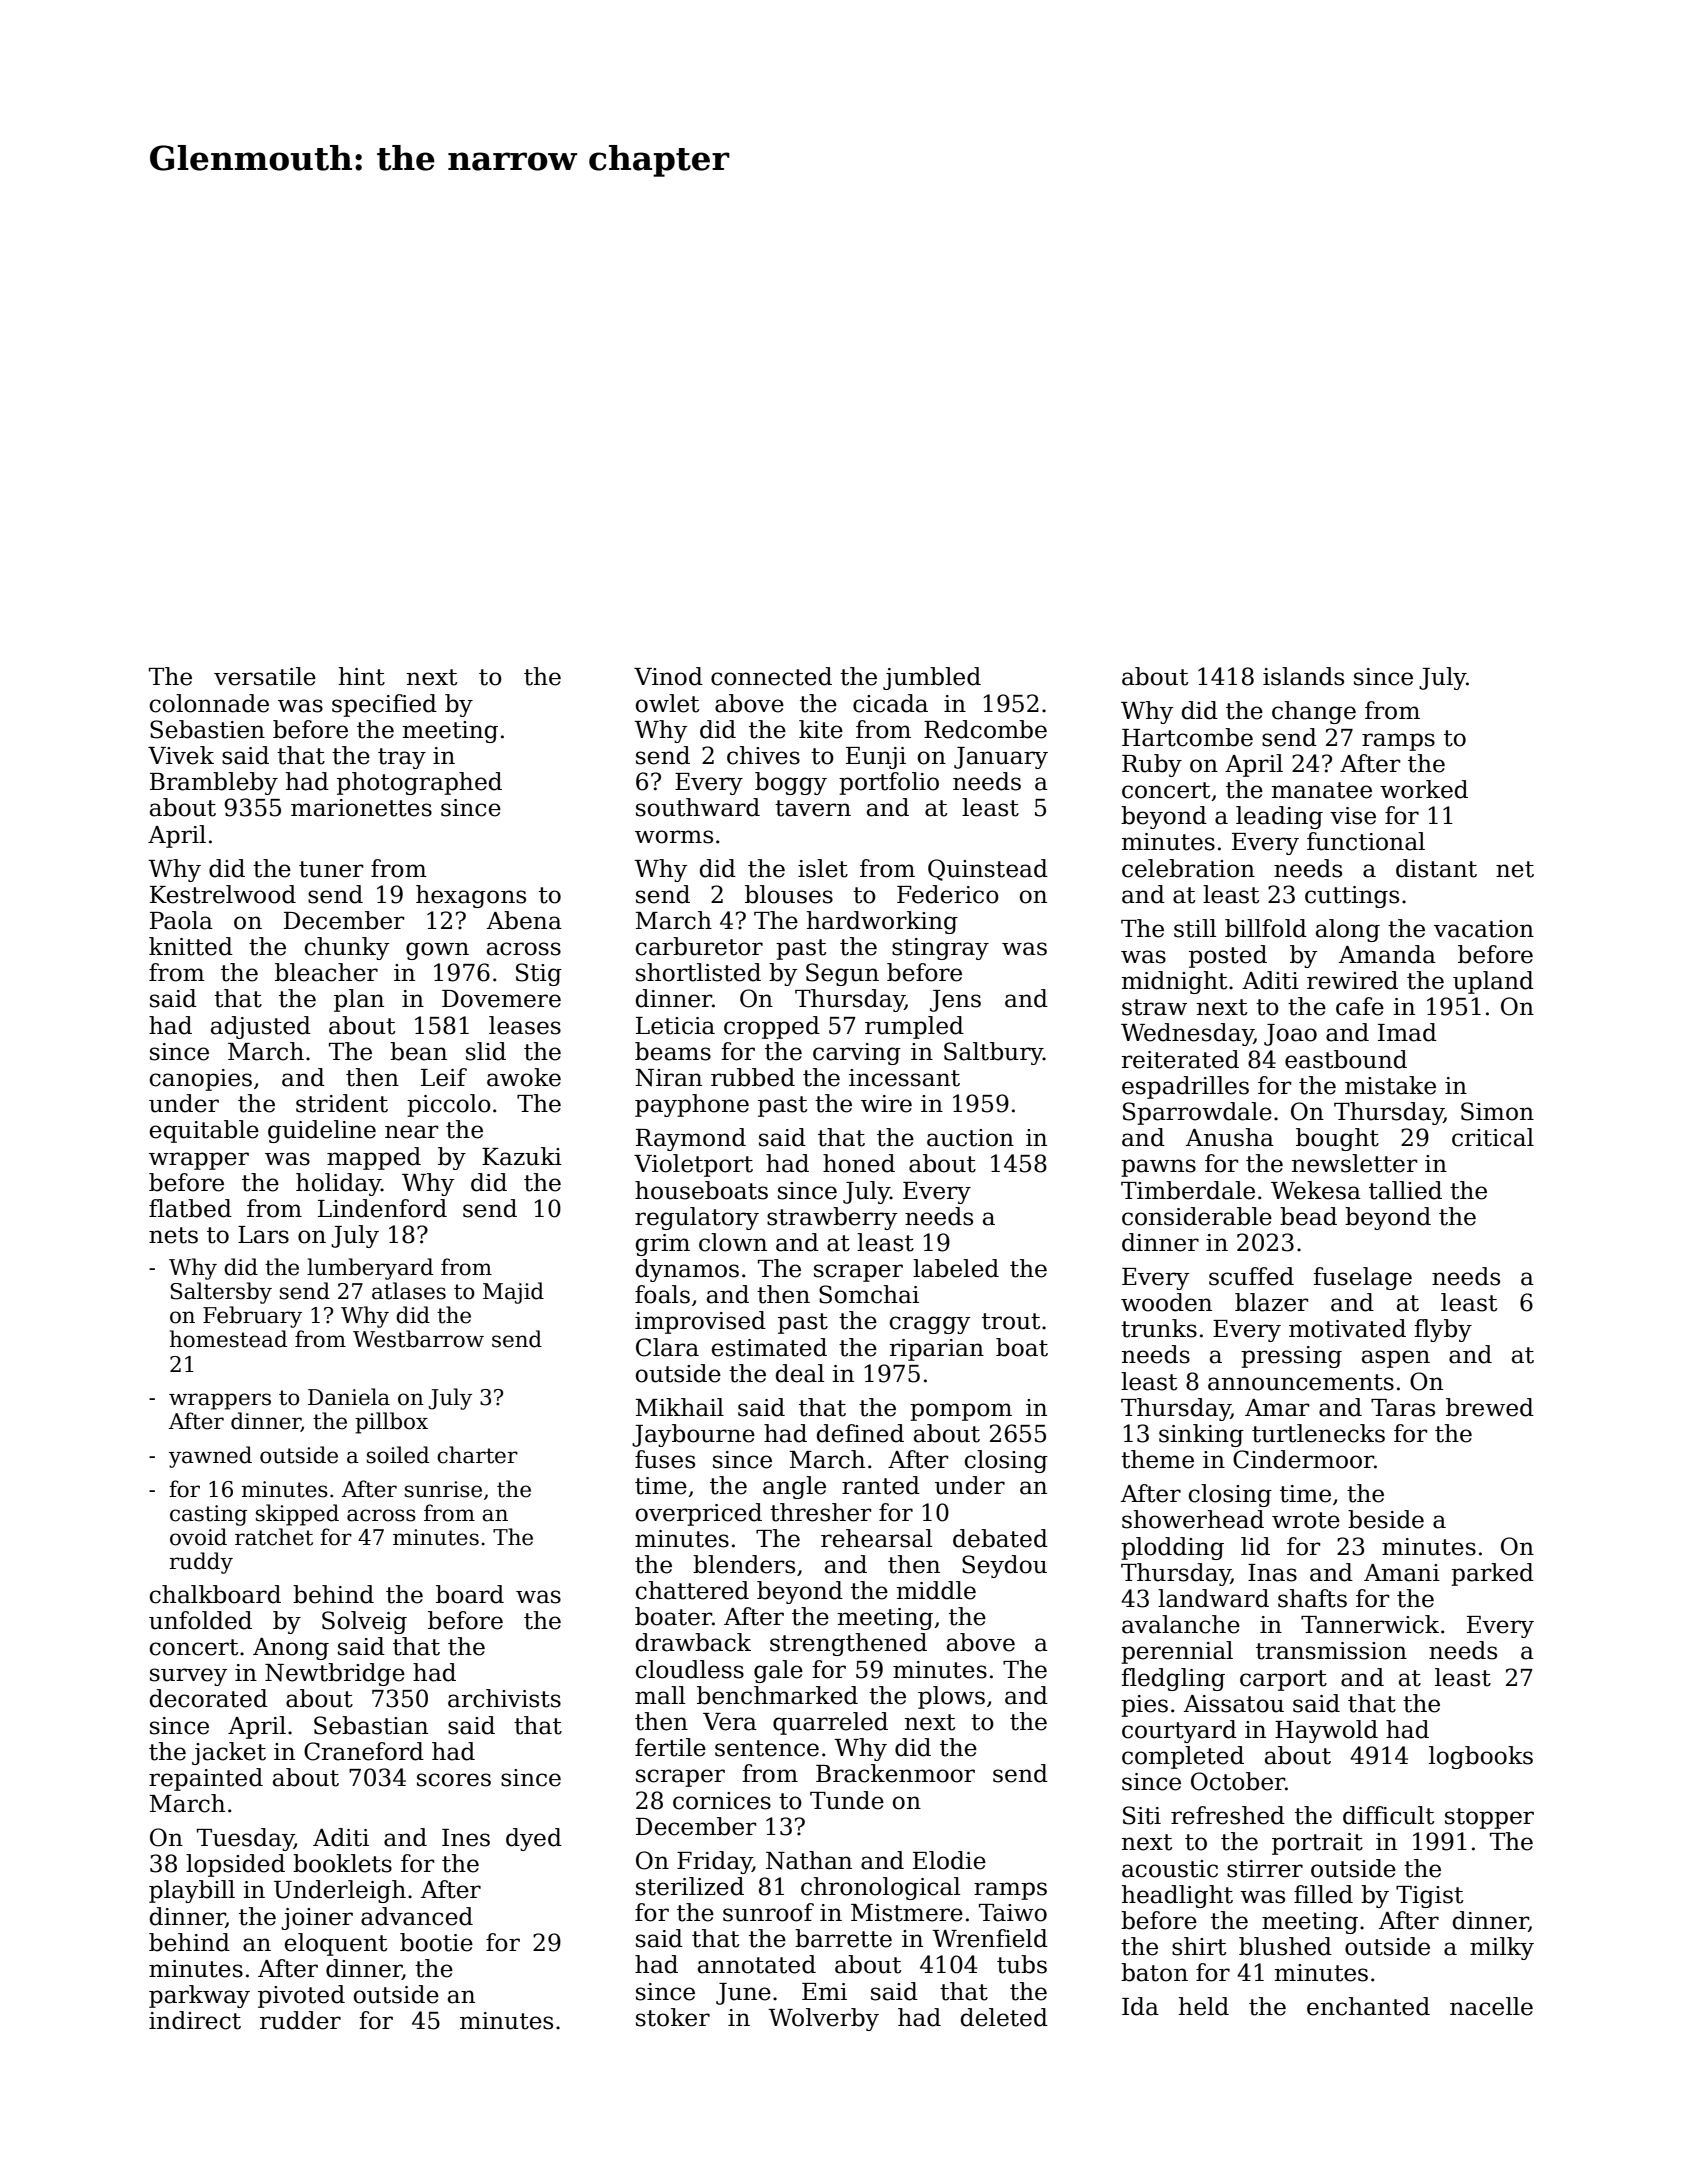 This screenshot has width=1683, height=2178. What do you see at coordinates (691, 1139) in the screenshot?
I see `Raymond` at bounding box center [691, 1139].
